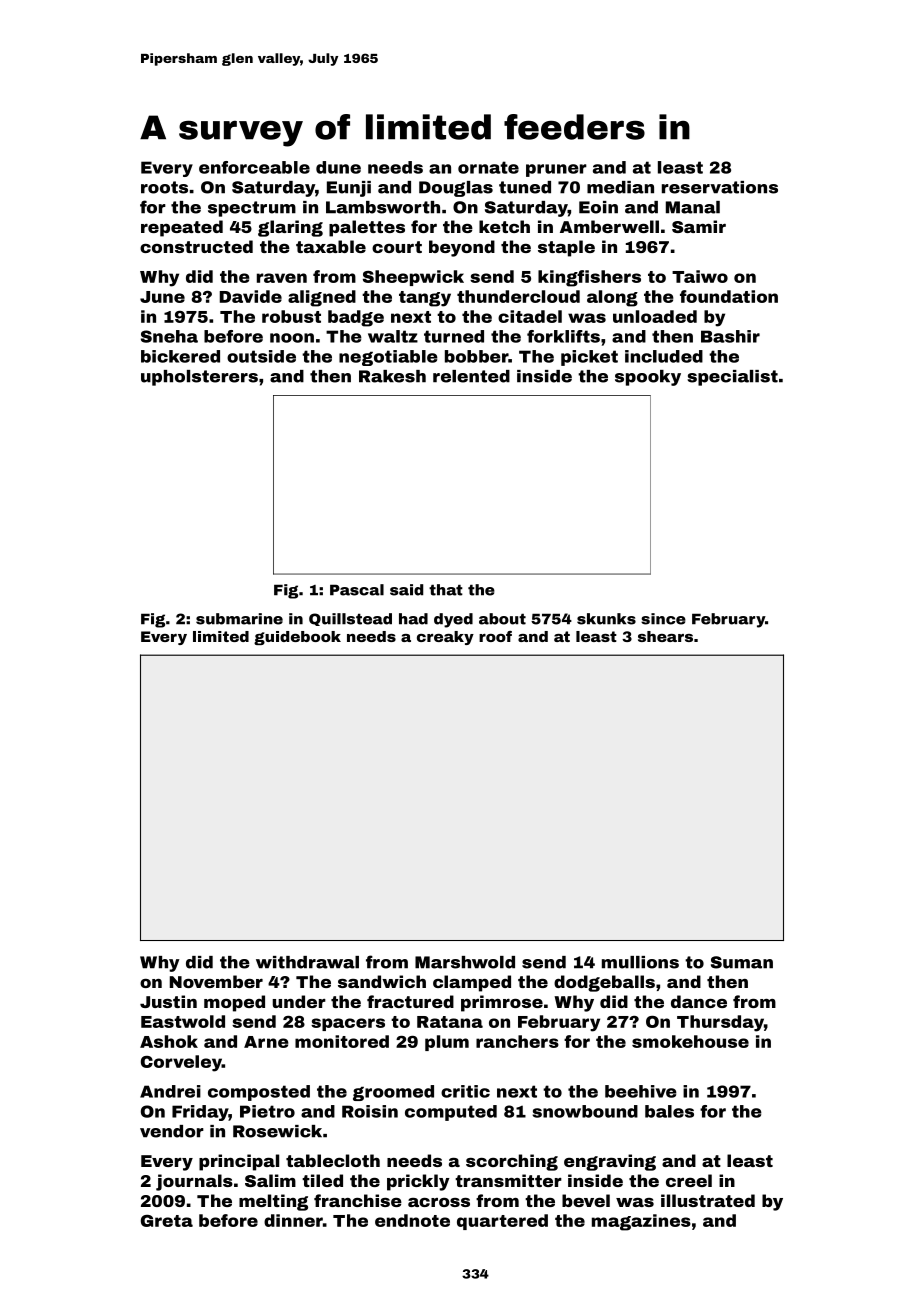 The width and height of the screenshot is (924, 1314). Describe the element at coordinates (730, 336) in the screenshot. I see `Bashir` at that location.
